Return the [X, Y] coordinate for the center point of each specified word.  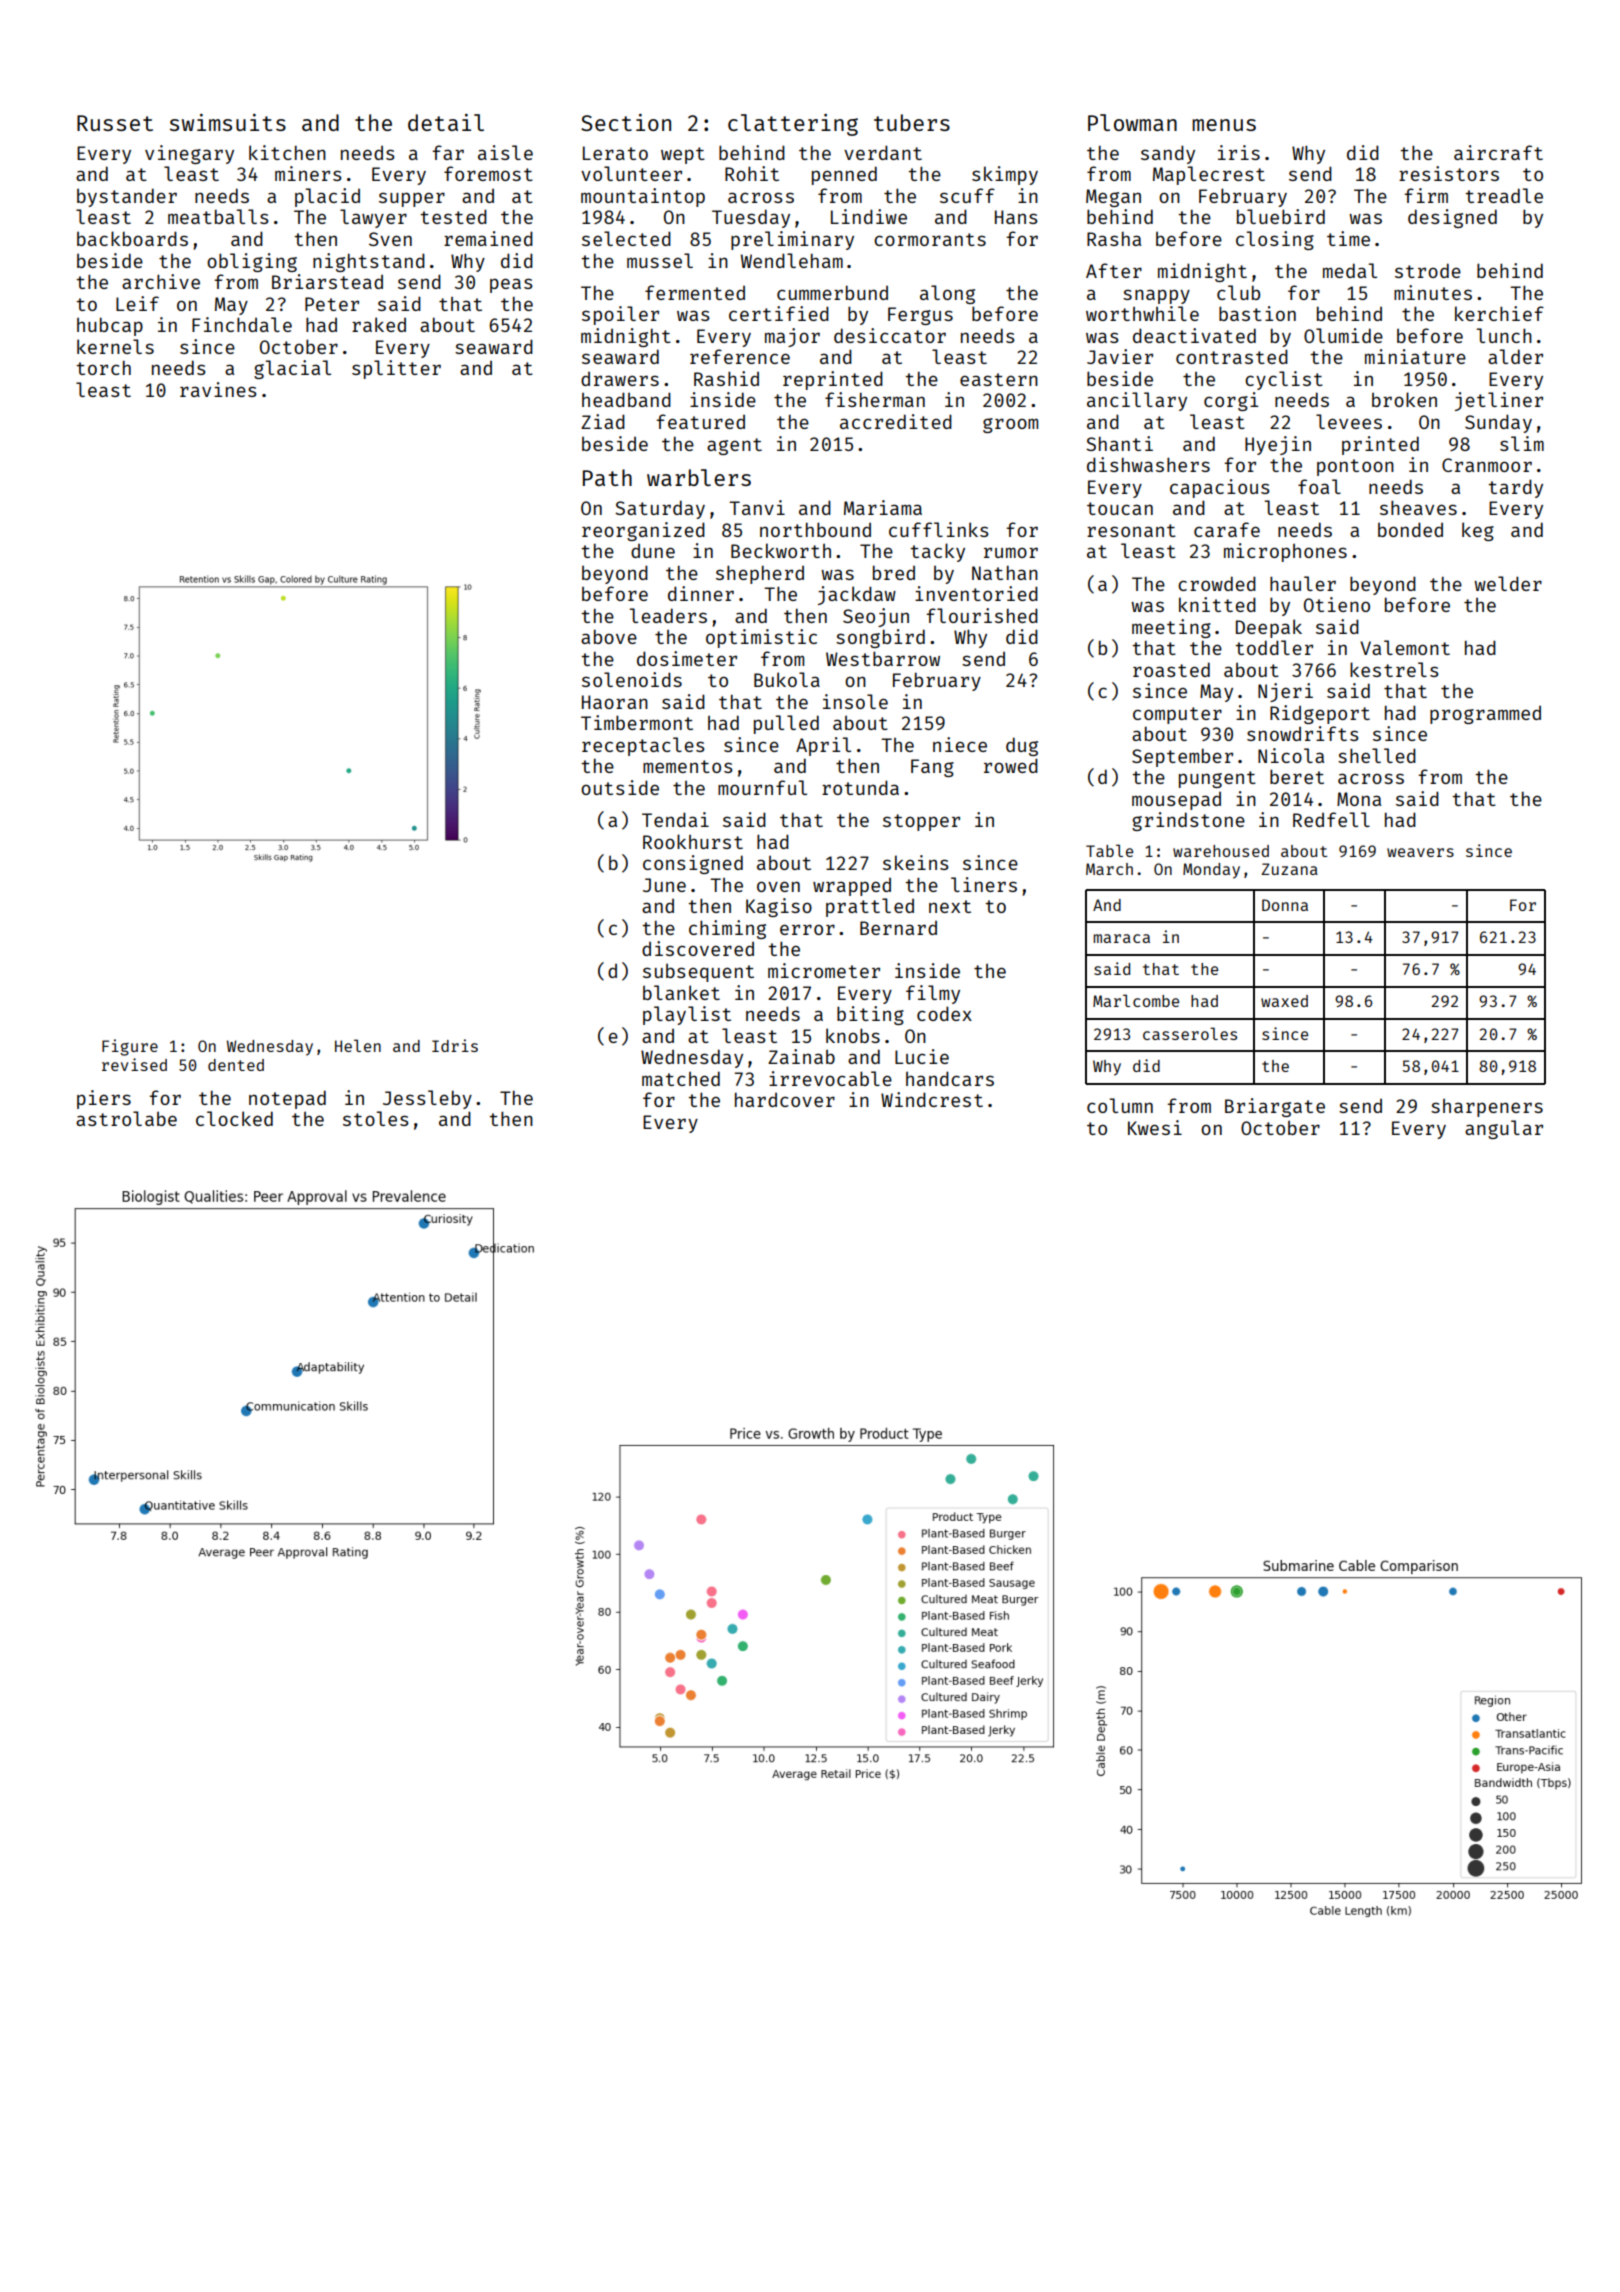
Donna [1285, 905]
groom [1010, 425]
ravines [218, 389]
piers [104, 1099]
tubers [912, 122]
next [950, 906]
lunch [1504, 335]
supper [412, 199]
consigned [693, 864]
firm [1426, 195]
